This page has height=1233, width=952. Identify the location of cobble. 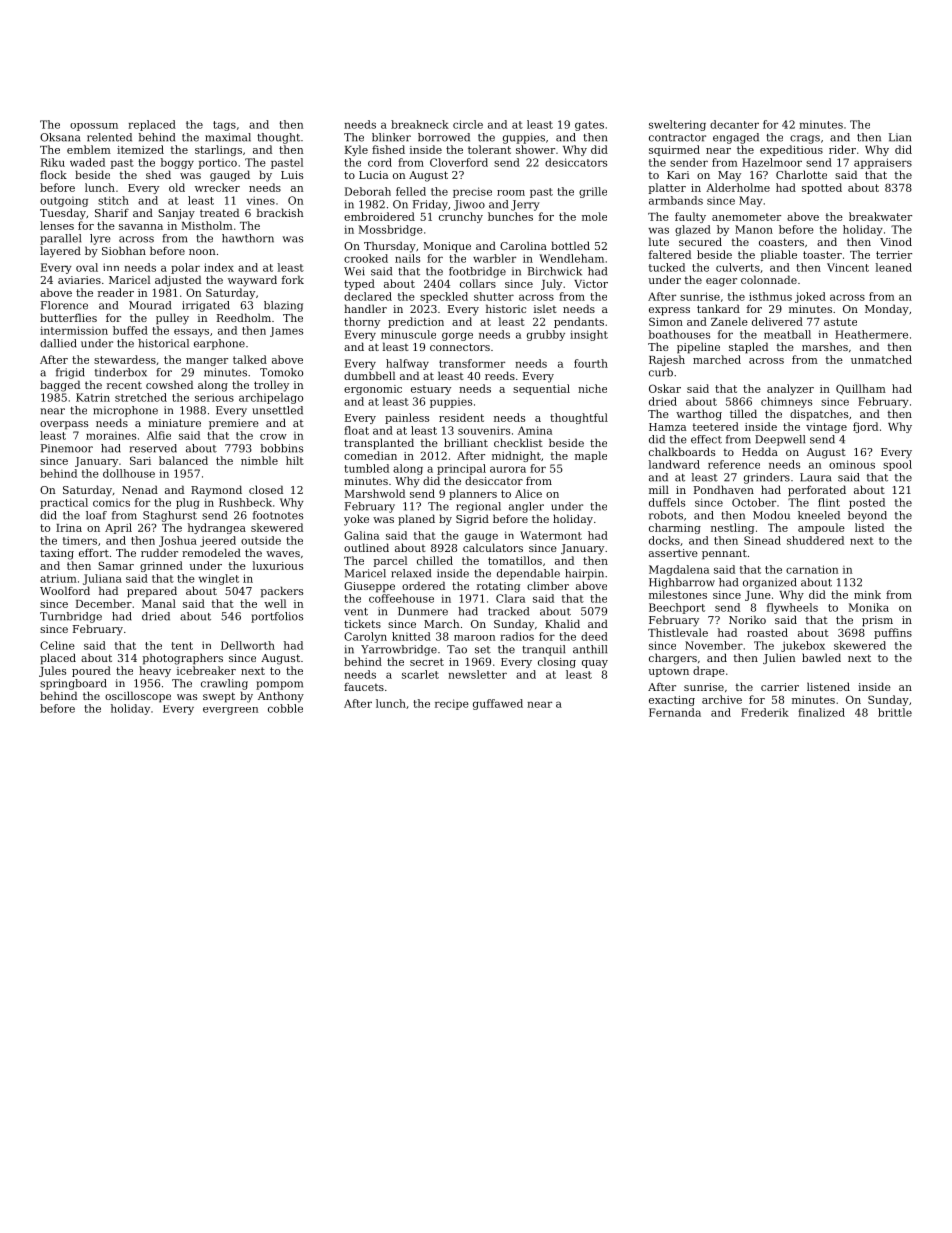
(285, 708).
